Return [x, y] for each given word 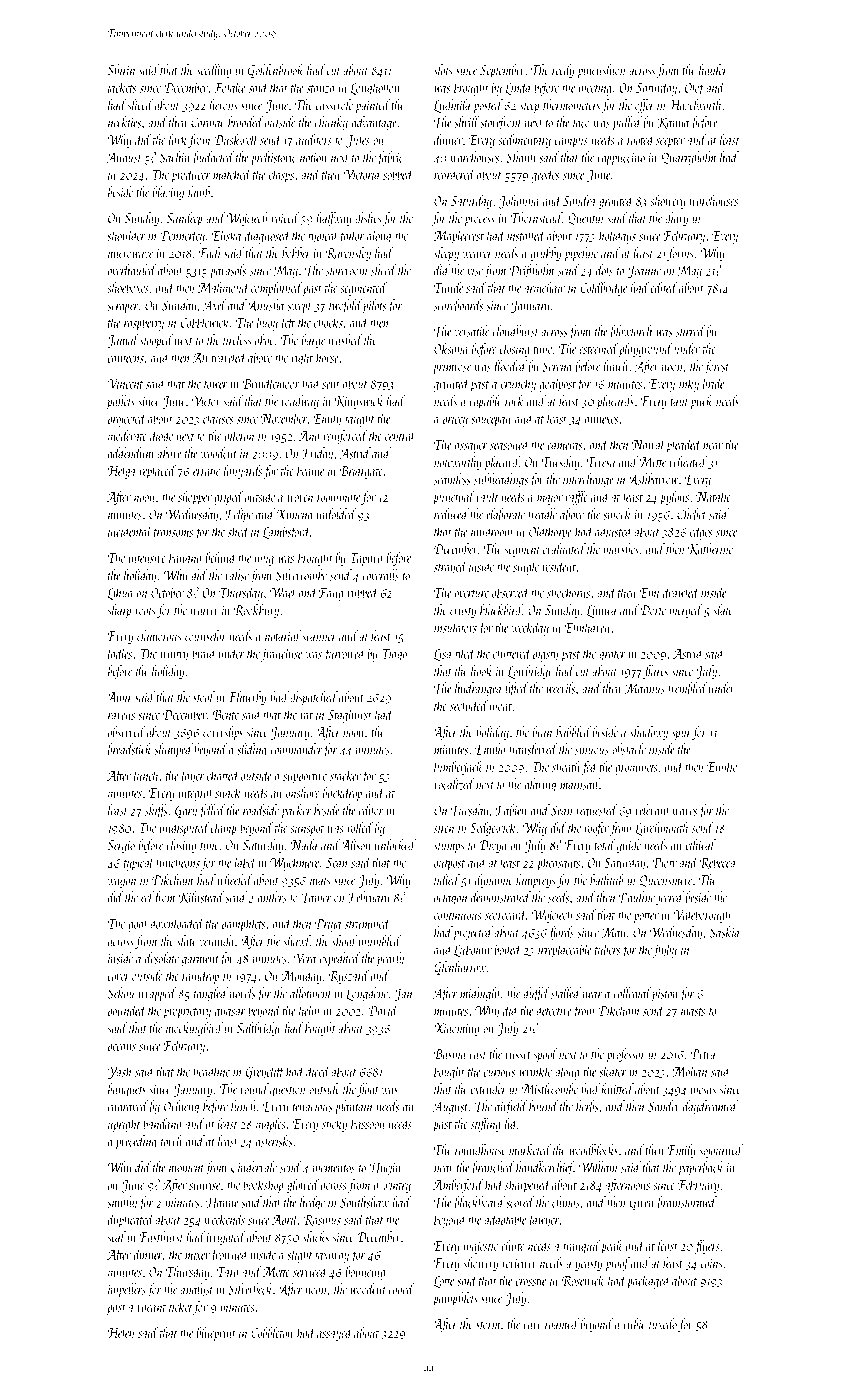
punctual [453, 498]
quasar [230, 1014]
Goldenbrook [276, 71]
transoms [173, 533]
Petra [703, 1054]
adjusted [614, 532]
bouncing [365, 1273]
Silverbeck [250, 1289]
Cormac [208, 122]
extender [489, 1088]
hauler [713, 69]
